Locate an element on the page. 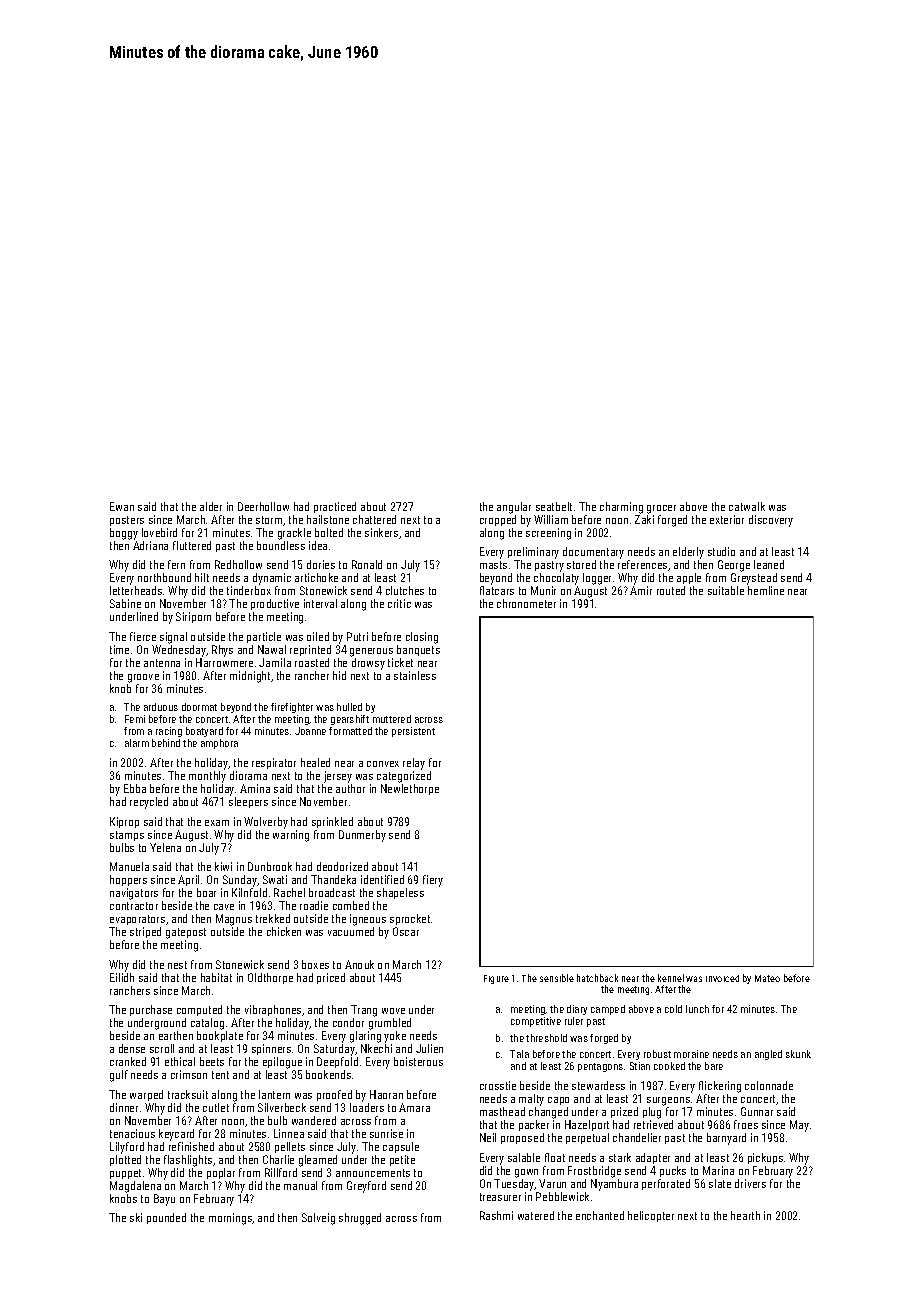 The width and height of the image is (924, 1308). Dunmerby is located at coordinates (362, 836).
